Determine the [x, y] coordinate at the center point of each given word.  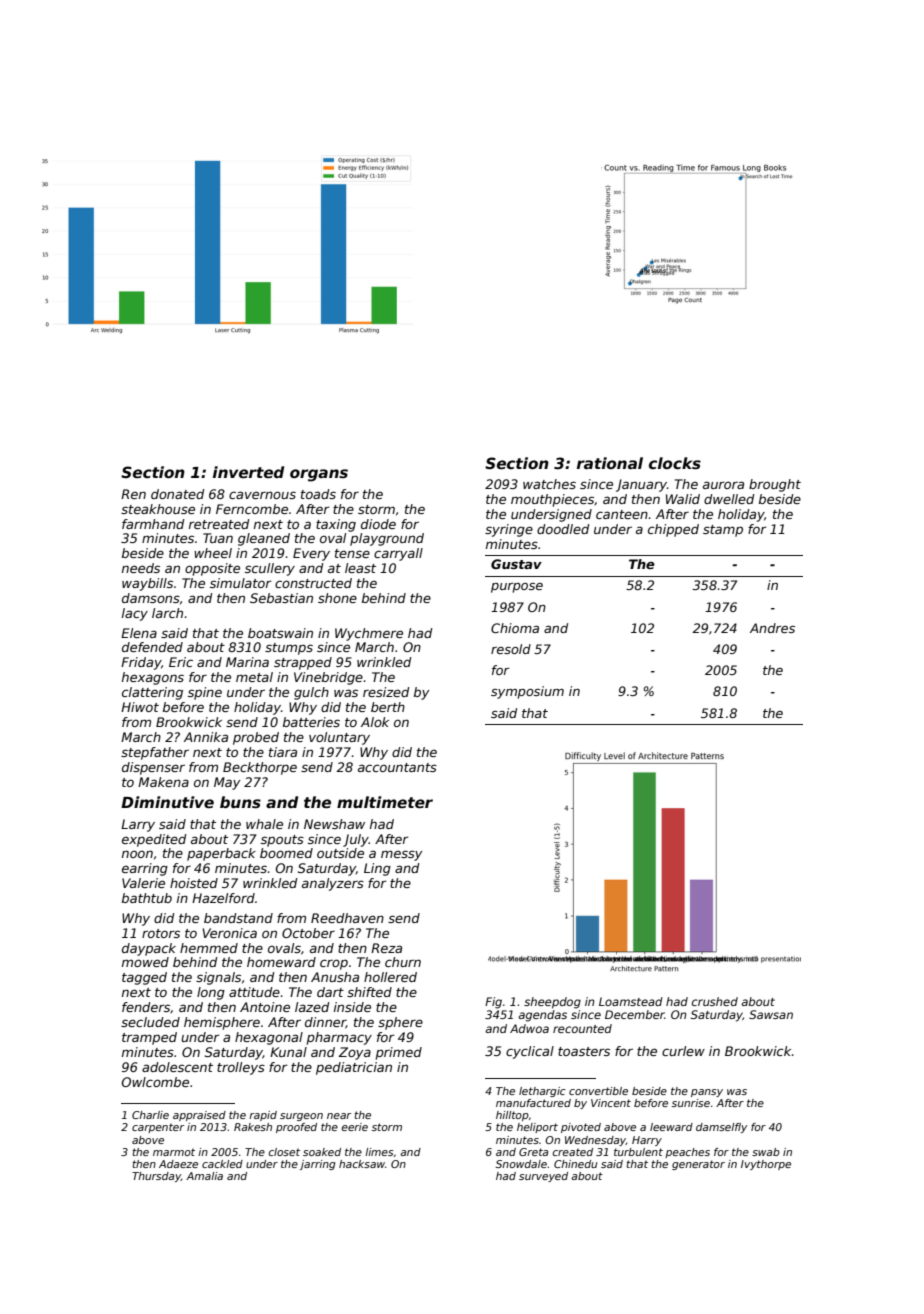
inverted [248, 472]
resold [511, 649]
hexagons [153, 678]
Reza [386, 948]
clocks [675, 463]
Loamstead [631, 1001]
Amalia [204, 1176]
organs [319, 475]
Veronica [230, 933]
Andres [772, 628]
